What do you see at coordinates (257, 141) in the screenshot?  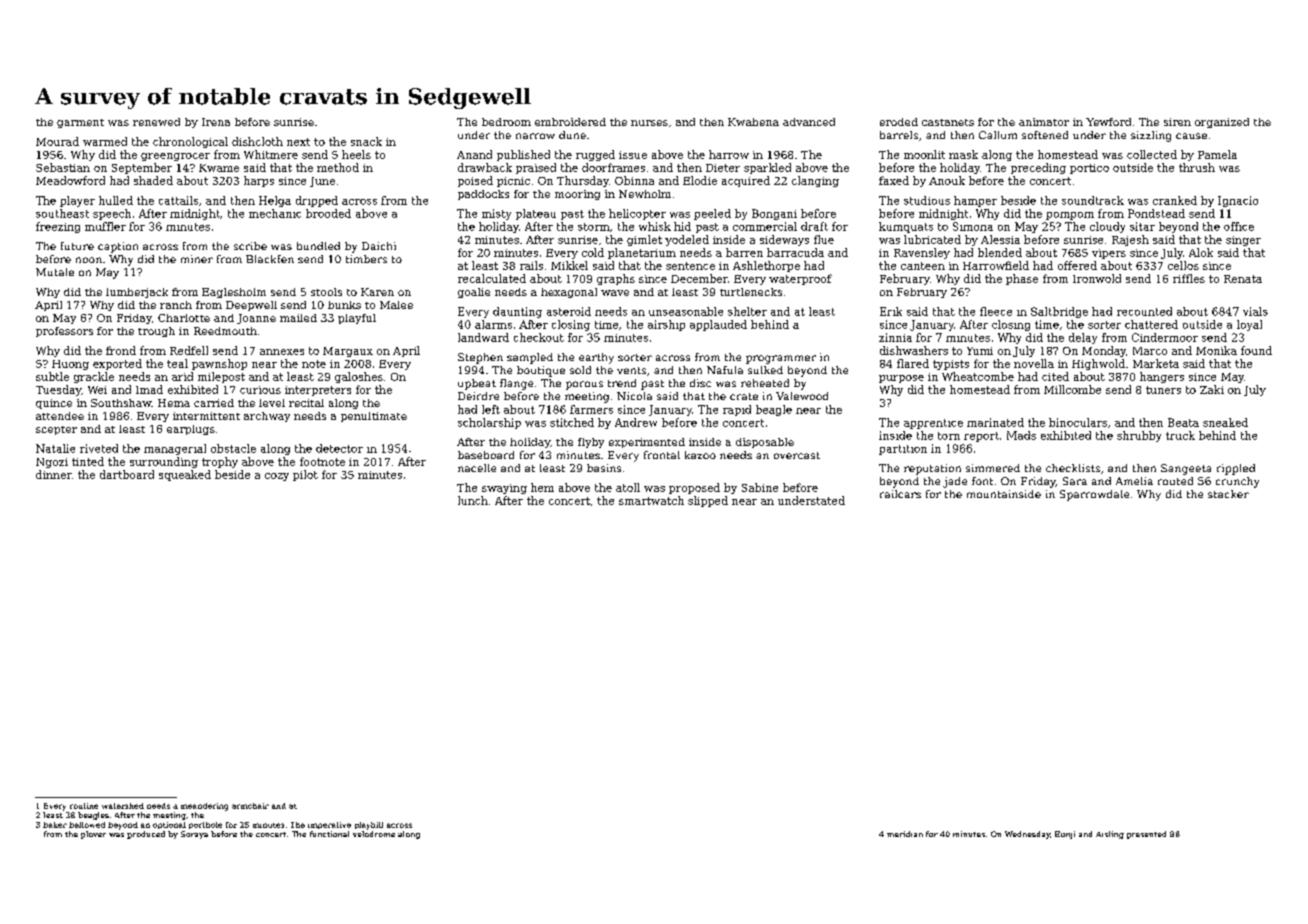 I see `dishcloth` at bounding box center [257, 141].
